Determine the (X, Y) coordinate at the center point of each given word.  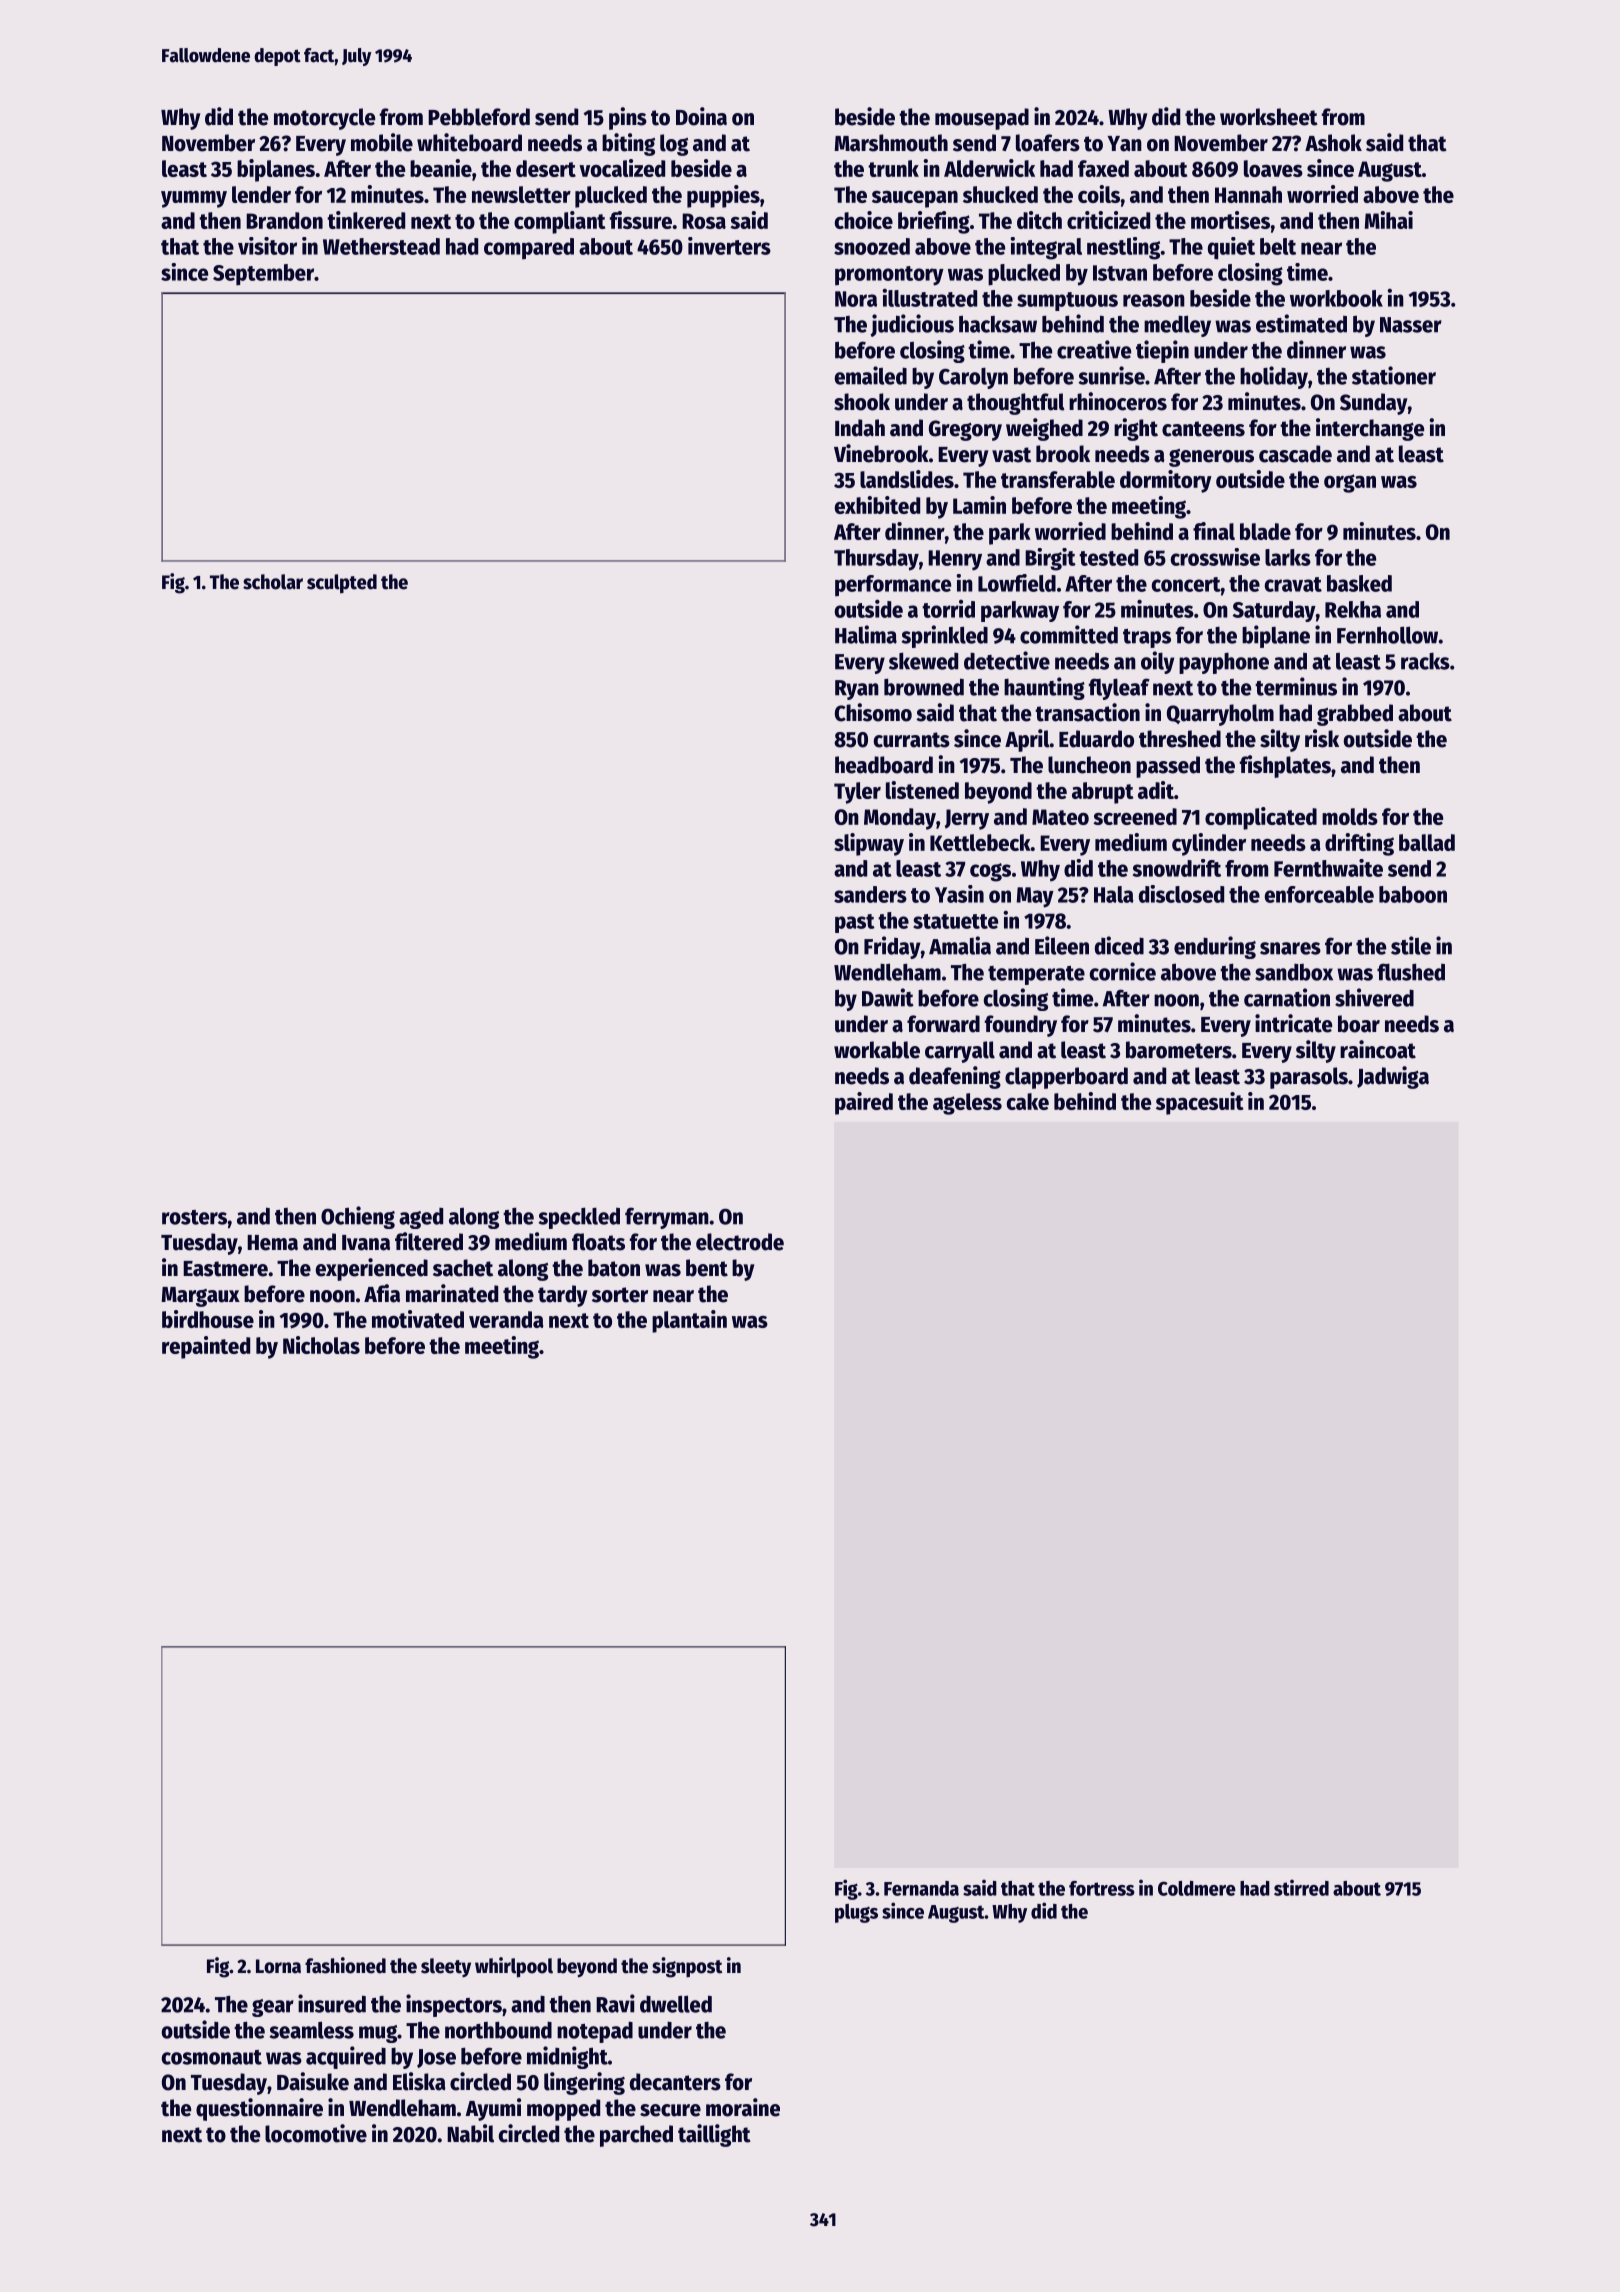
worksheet (1269, 117)
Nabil (470, 2133)
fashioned (345, 1965)
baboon (1413, 894)
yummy (194, 199)
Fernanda (921, 1888)
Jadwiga (1393, 1077)
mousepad (982, 119)
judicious (912, 325)
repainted (206, 1347)
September (263, 275)
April (1027, 740)
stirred (1301, 1887)
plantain (689, 1321)
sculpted (342, 584)
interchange (1370, 429)
